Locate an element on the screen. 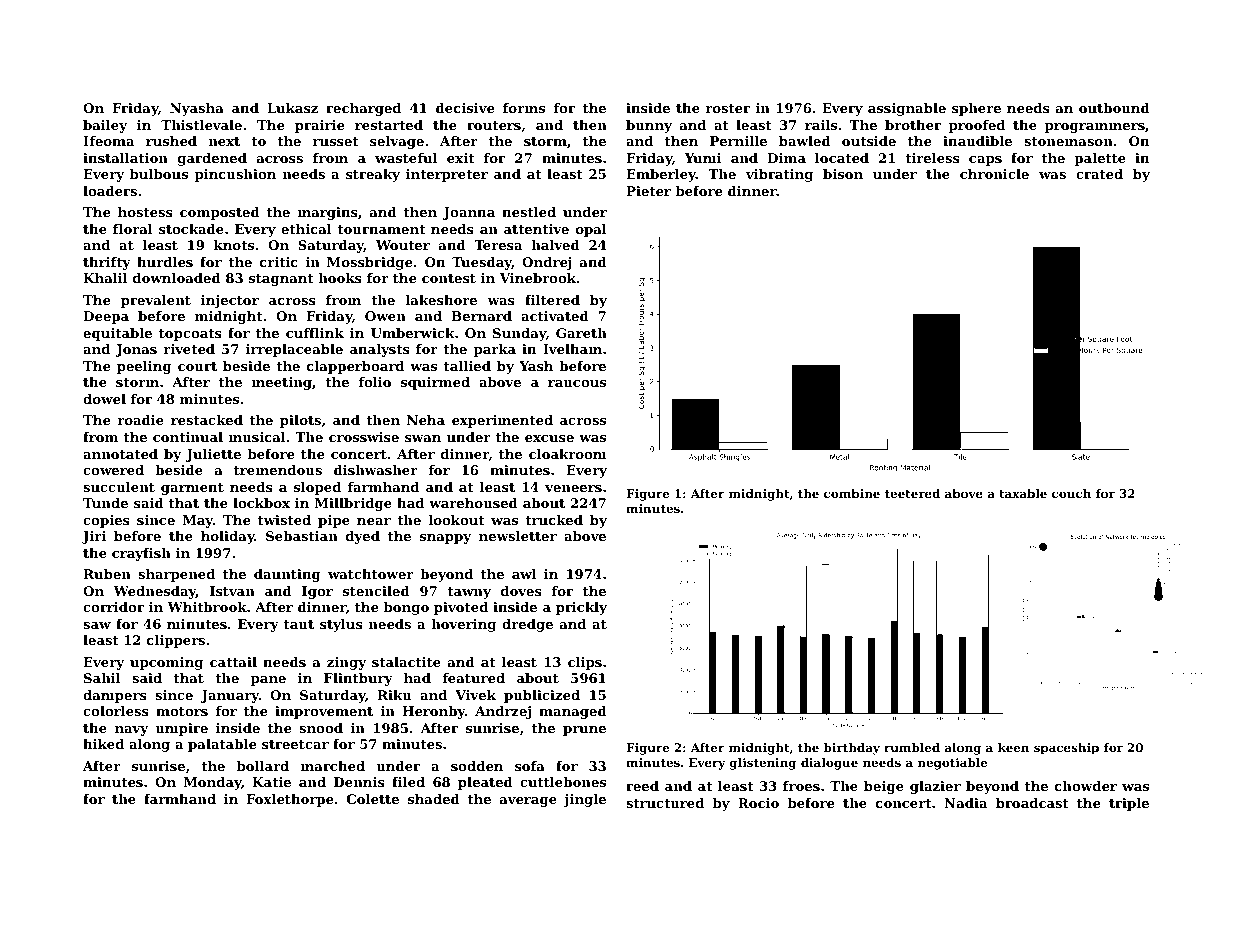 This screenshot has height=952, width=1233. filtered is located at coordinates (552, 300).
